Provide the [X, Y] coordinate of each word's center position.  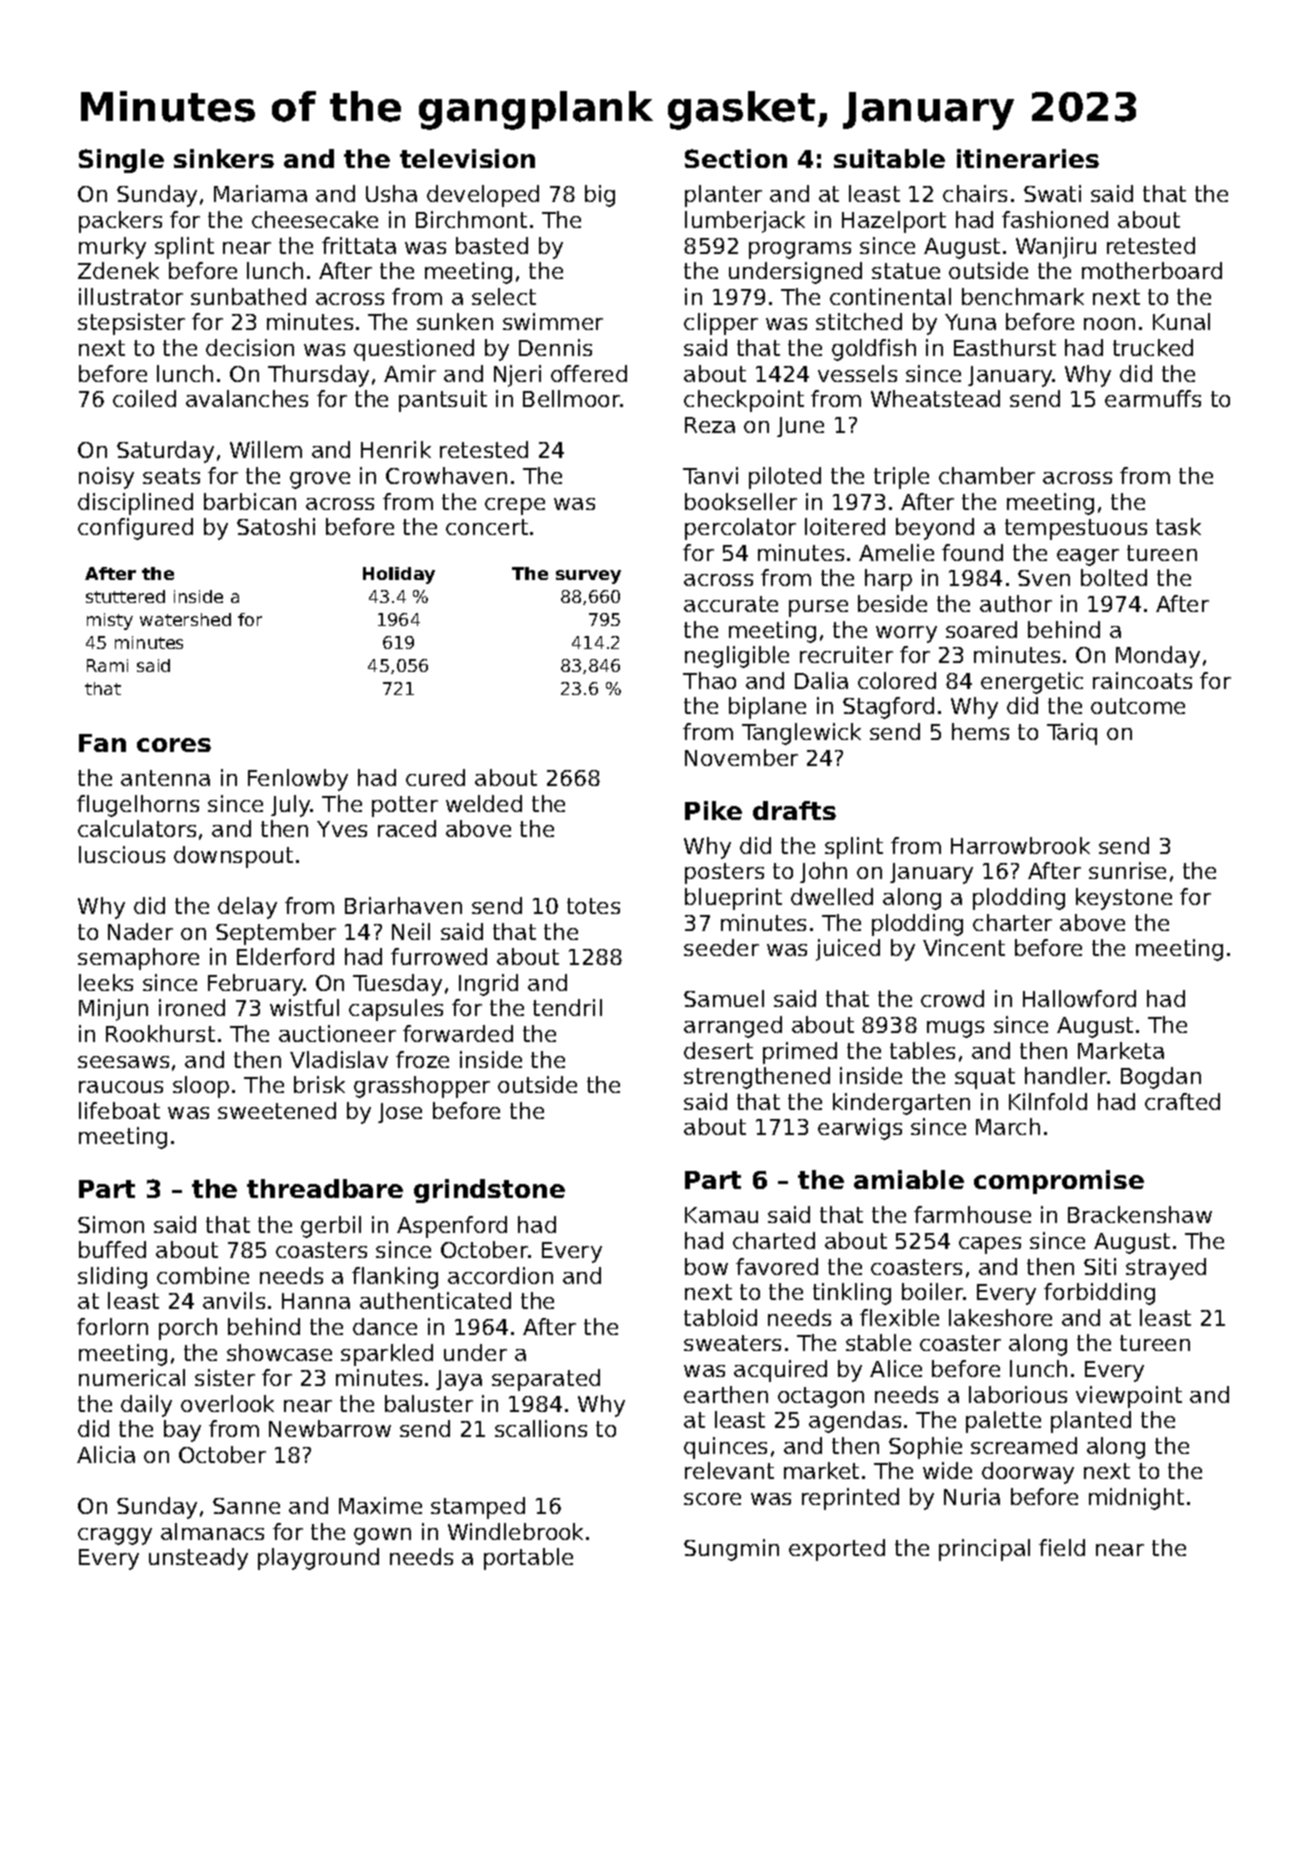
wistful [304, 1007]
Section [736, 158]
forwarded [458, 1033]
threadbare [325, 1188]
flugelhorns [138, 806]
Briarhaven [403, 905]
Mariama [260, 193]
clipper [721, 324]
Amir [410, 373]
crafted [1182, 1101]
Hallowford [1079, 998]
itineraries [1028, 158]
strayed [1166, 1269]
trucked [1153, 347]
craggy [115, 1536]
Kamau [721, 1215]
